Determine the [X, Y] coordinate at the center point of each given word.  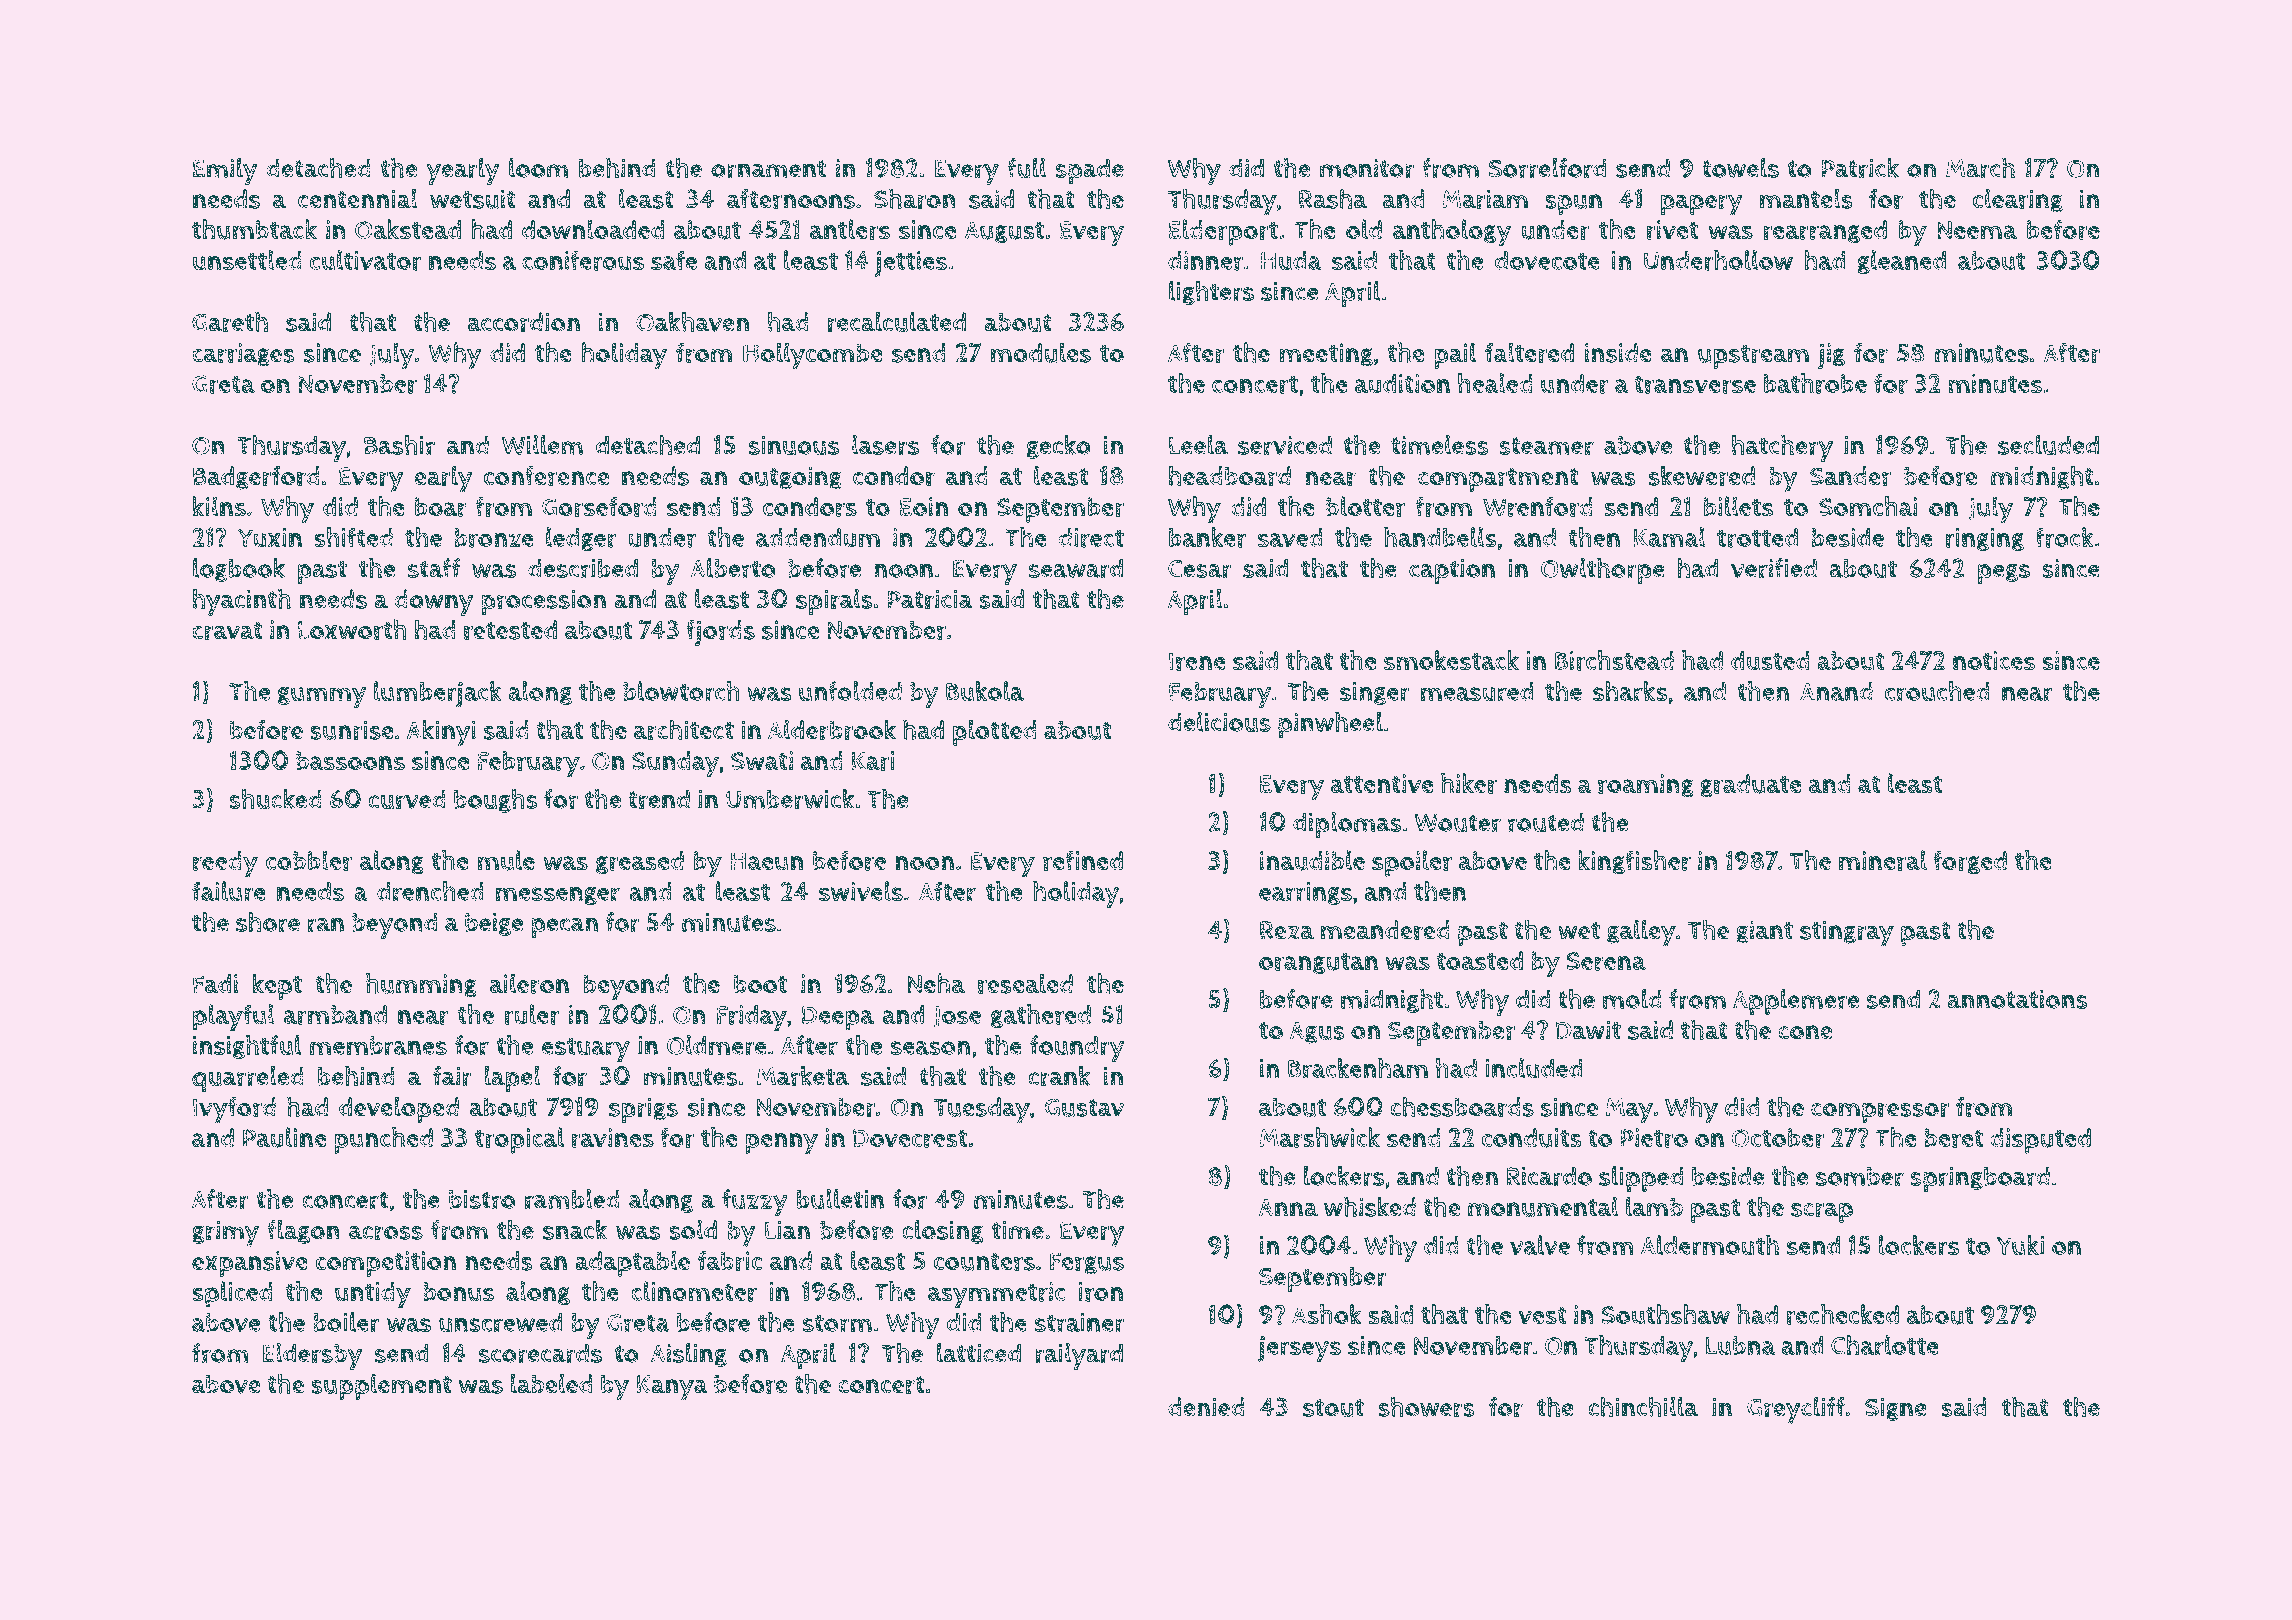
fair [452, 1076]
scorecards [540, 1353]
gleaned [1901, 262]
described [583, 568]
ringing [1984, 539]
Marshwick [1319, 1137]
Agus [1317, 1033]
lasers [885, 445]
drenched [430, 891]
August [1004, 232]
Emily [225, 171]
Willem [542, 445]
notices [1994, 661]
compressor [1880, 1113]
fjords [720, 633]
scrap [1822, 1212]
